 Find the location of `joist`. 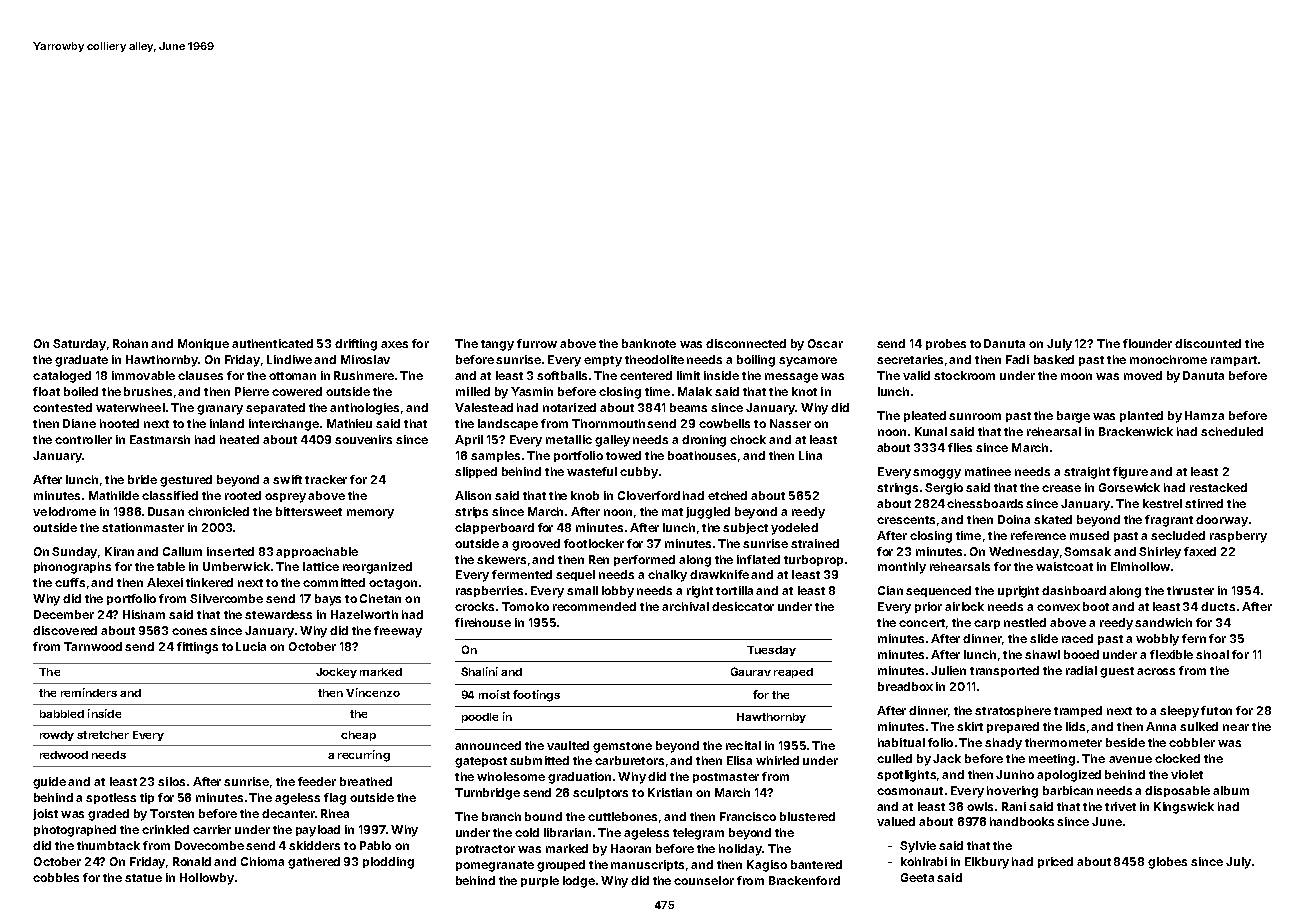

joist is located at coordinates (45, 814).
